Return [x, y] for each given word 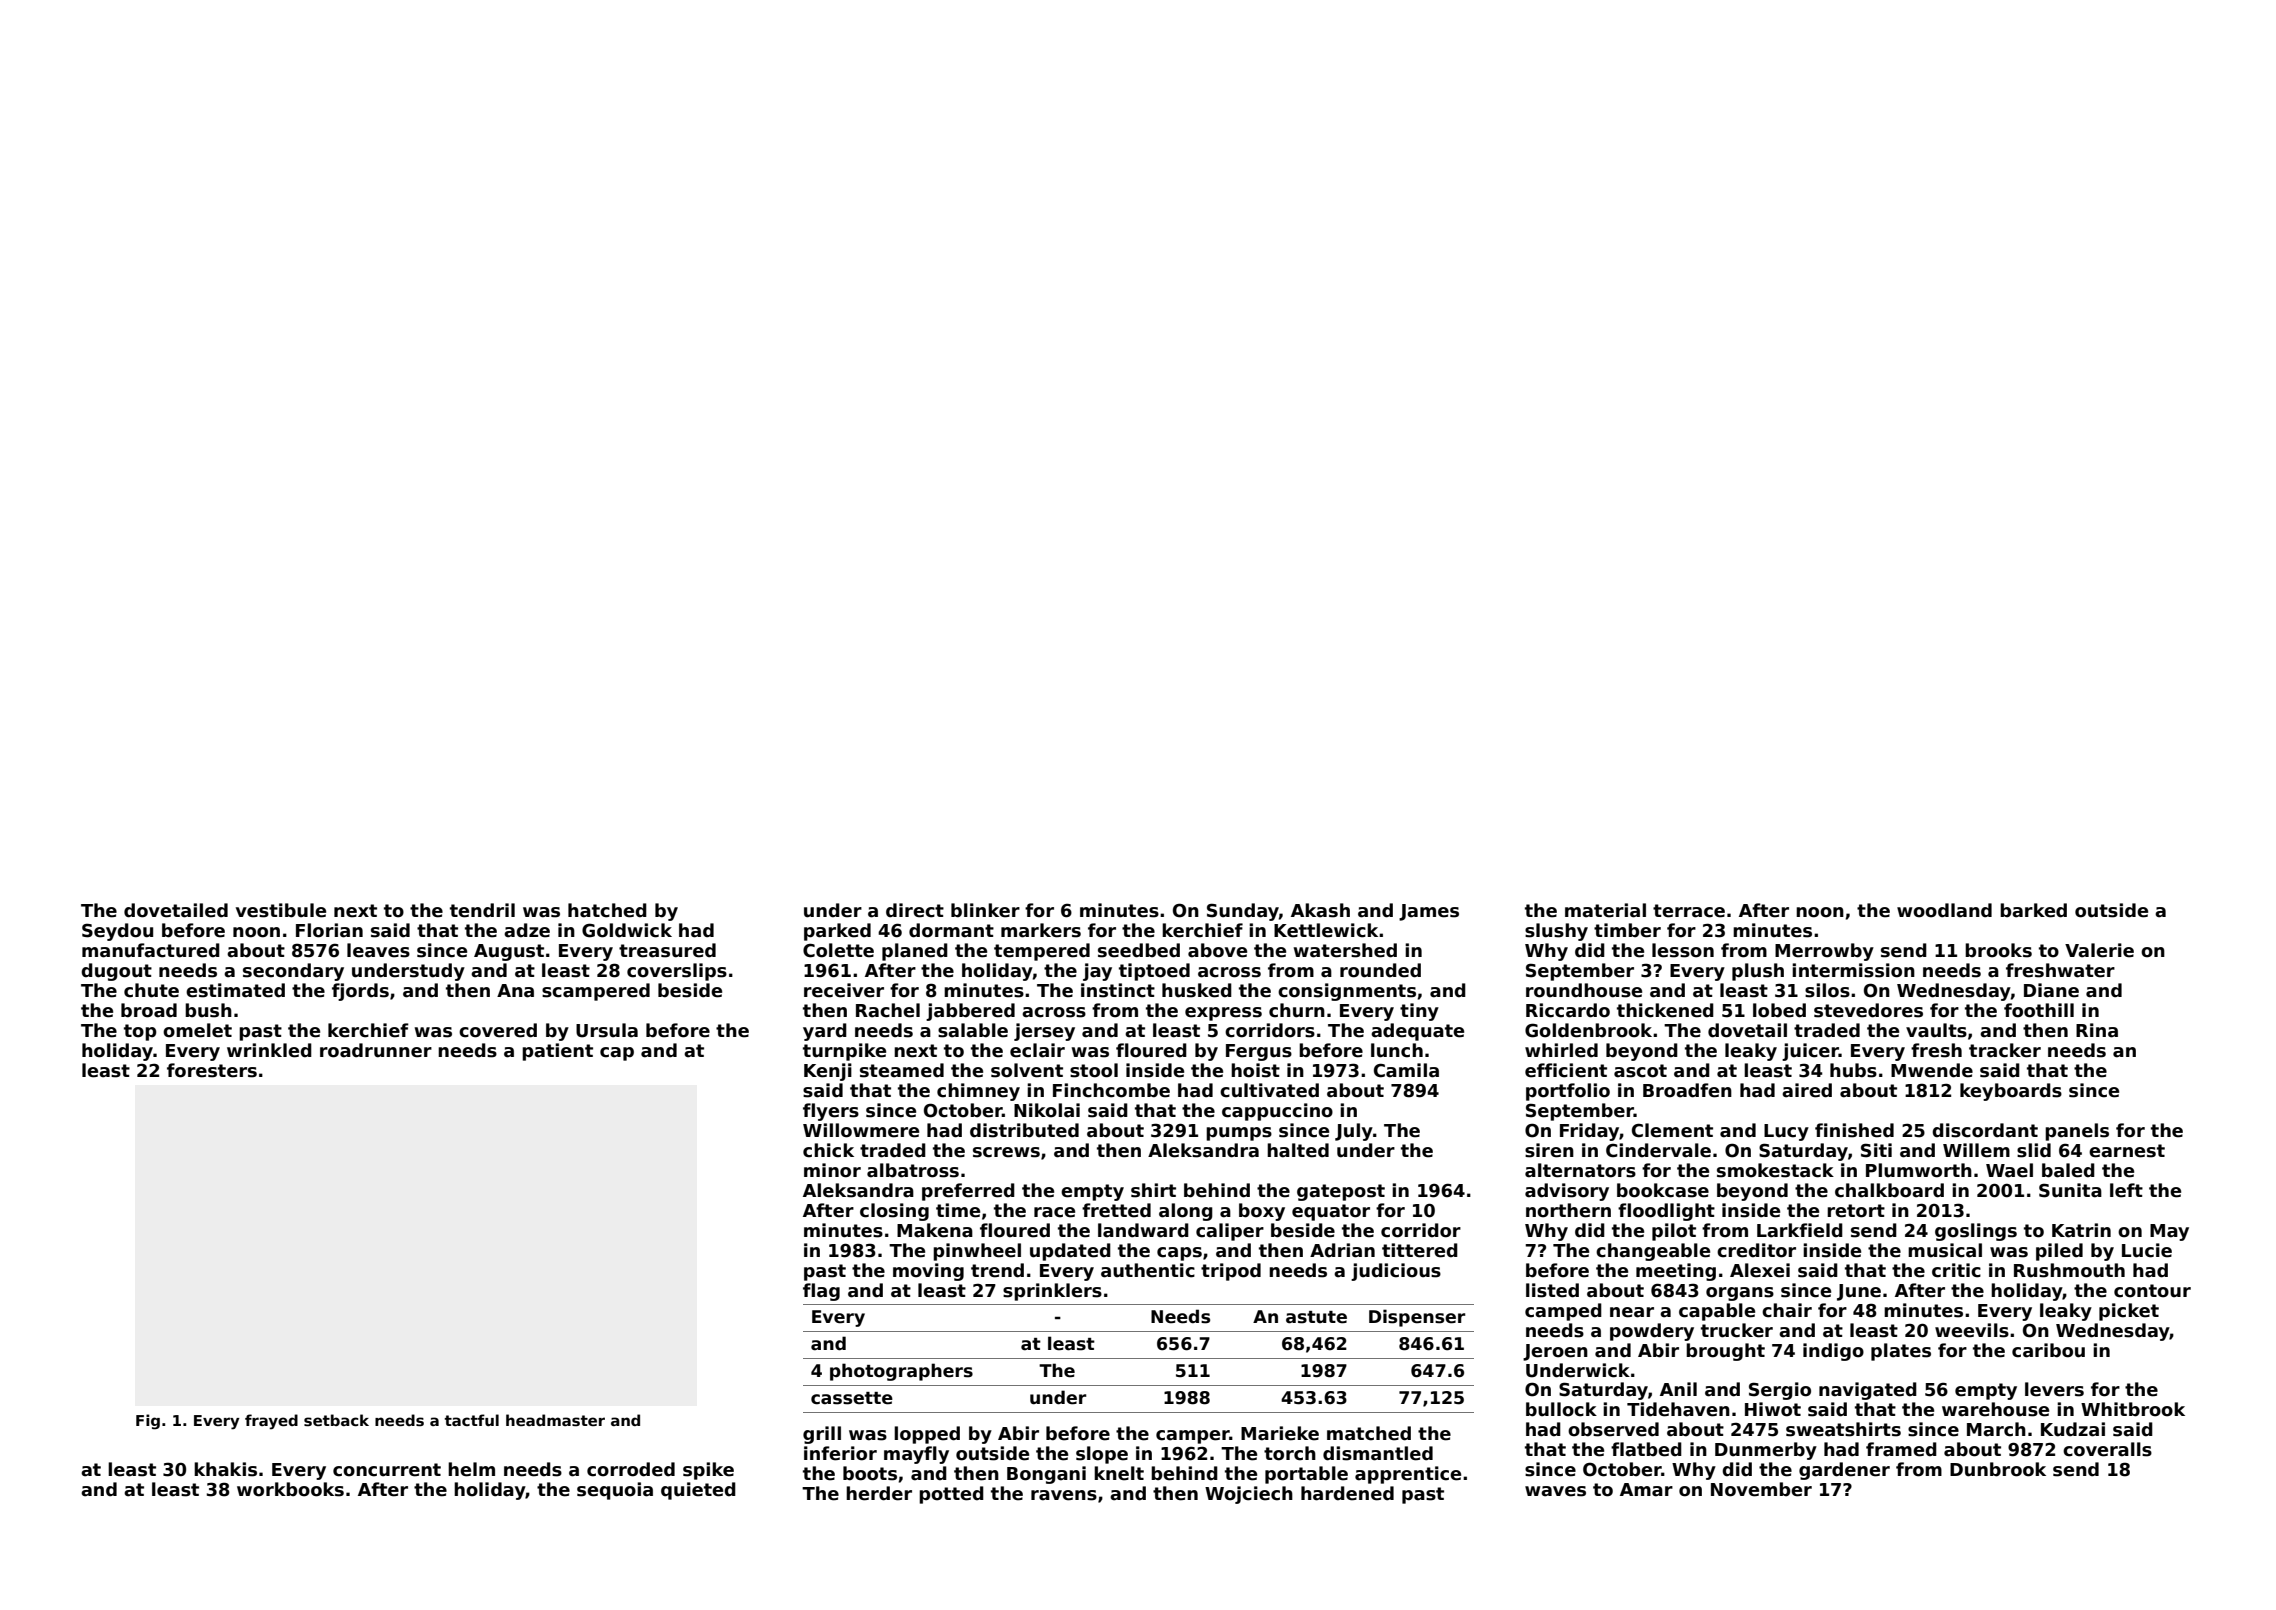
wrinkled [269, 1050]
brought [1725, 1352]
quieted [698, 1491]
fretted [1116, 1210]
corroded [631, 1469]
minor [832, 1170]
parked [837, 932]
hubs [1853, 1070]
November [1761, 1489]
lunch [1397, 1050]
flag [821, 1292]
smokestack [1775, 1170]
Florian [329, 930]
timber [1627, 930]
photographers [901, 1372]
